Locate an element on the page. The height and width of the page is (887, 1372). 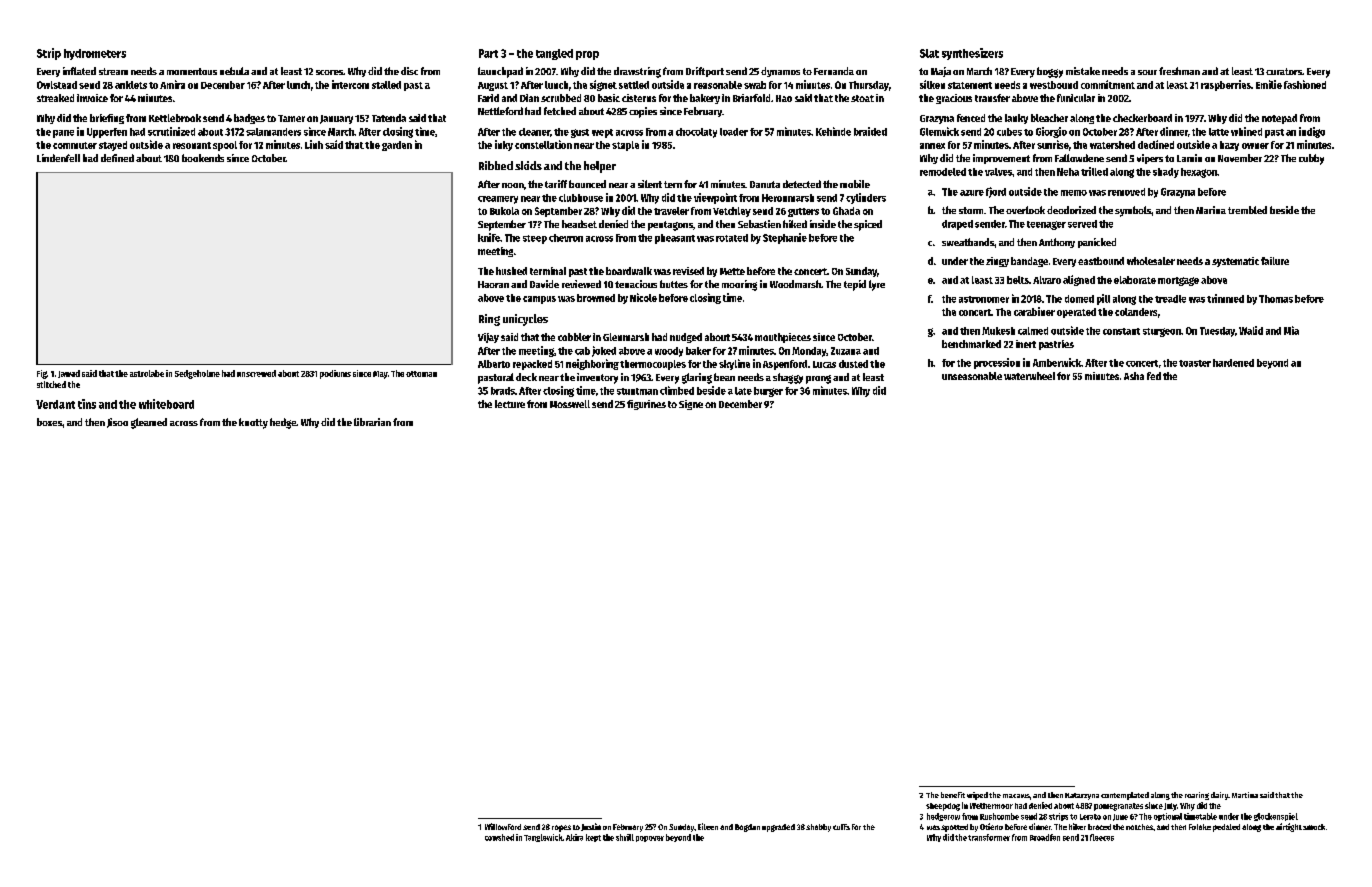
Willowford is located at coordinates (503, 826).
